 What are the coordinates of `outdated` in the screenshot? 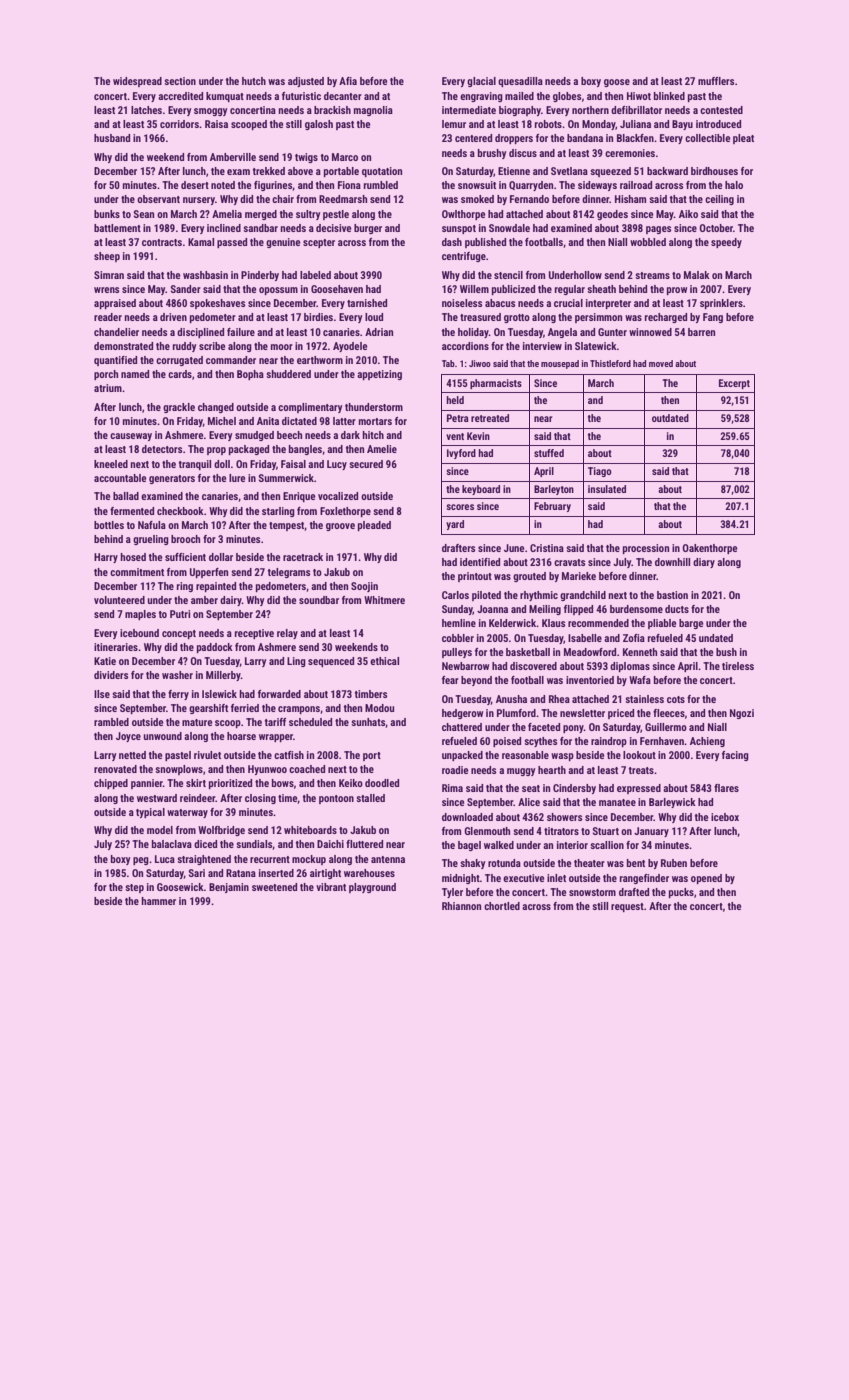 It's located at (670, 418).
